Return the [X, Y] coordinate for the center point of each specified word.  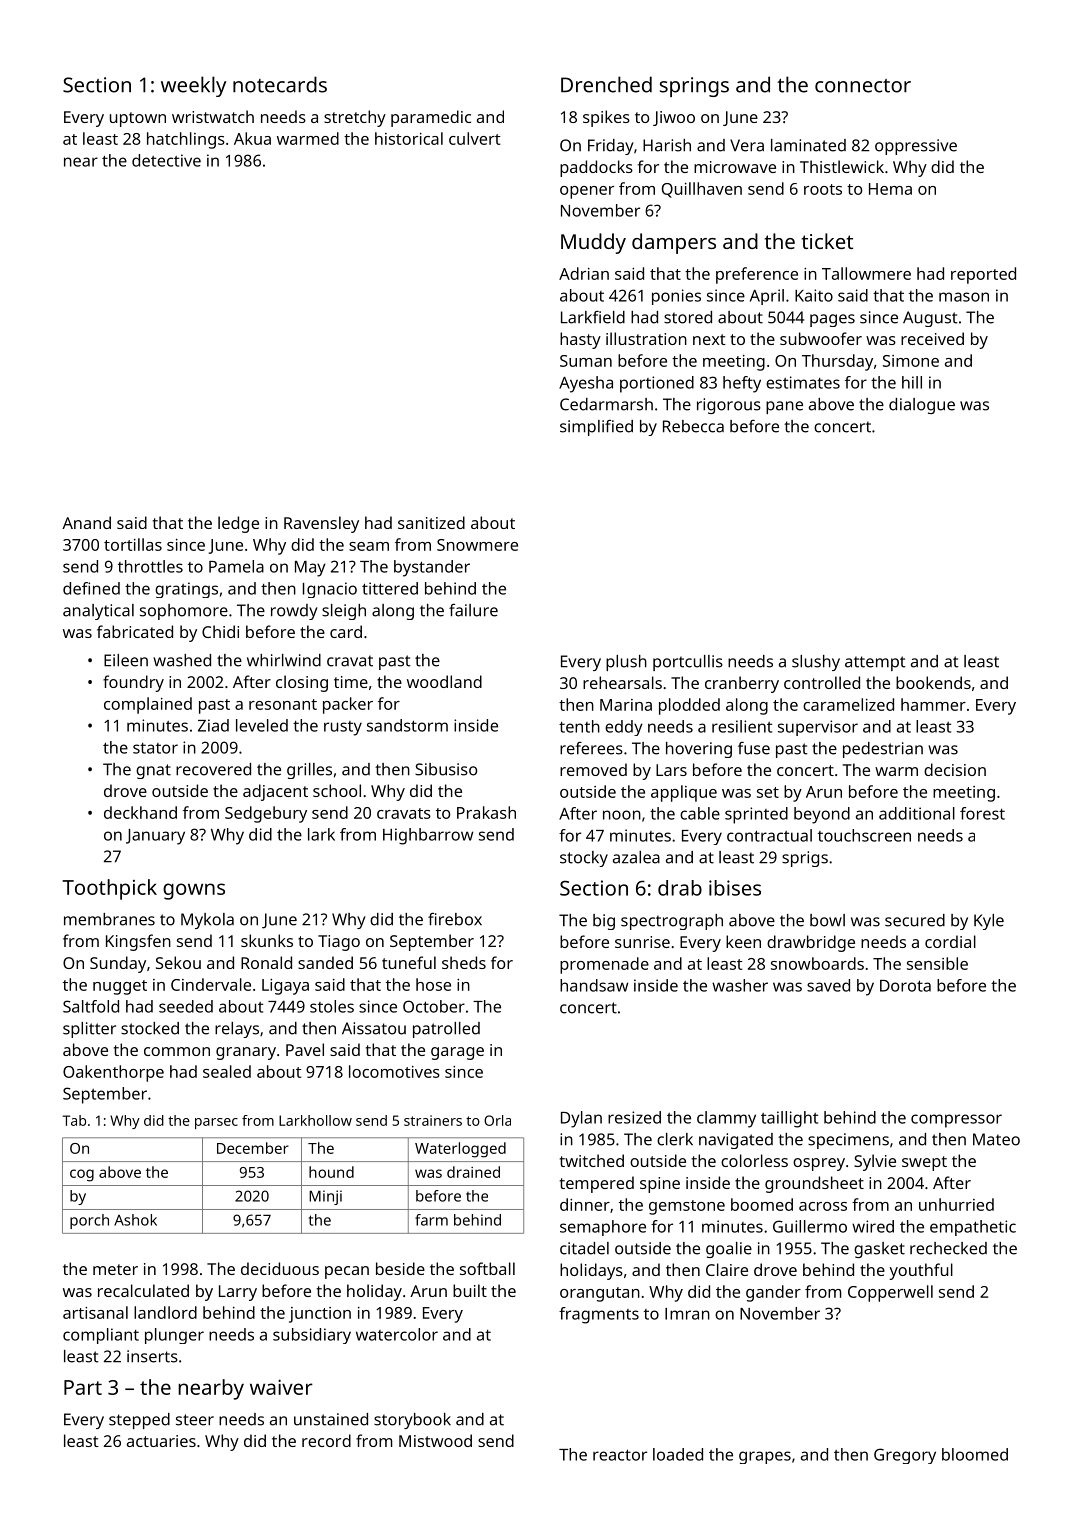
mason [964, 297]
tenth [579, 726]
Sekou [178, 962]
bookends [933, 682]
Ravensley [321, 524]
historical [409, 138]
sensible [937, 963]
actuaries [161, 1441]
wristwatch [213, 116]
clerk [675, 1139]
